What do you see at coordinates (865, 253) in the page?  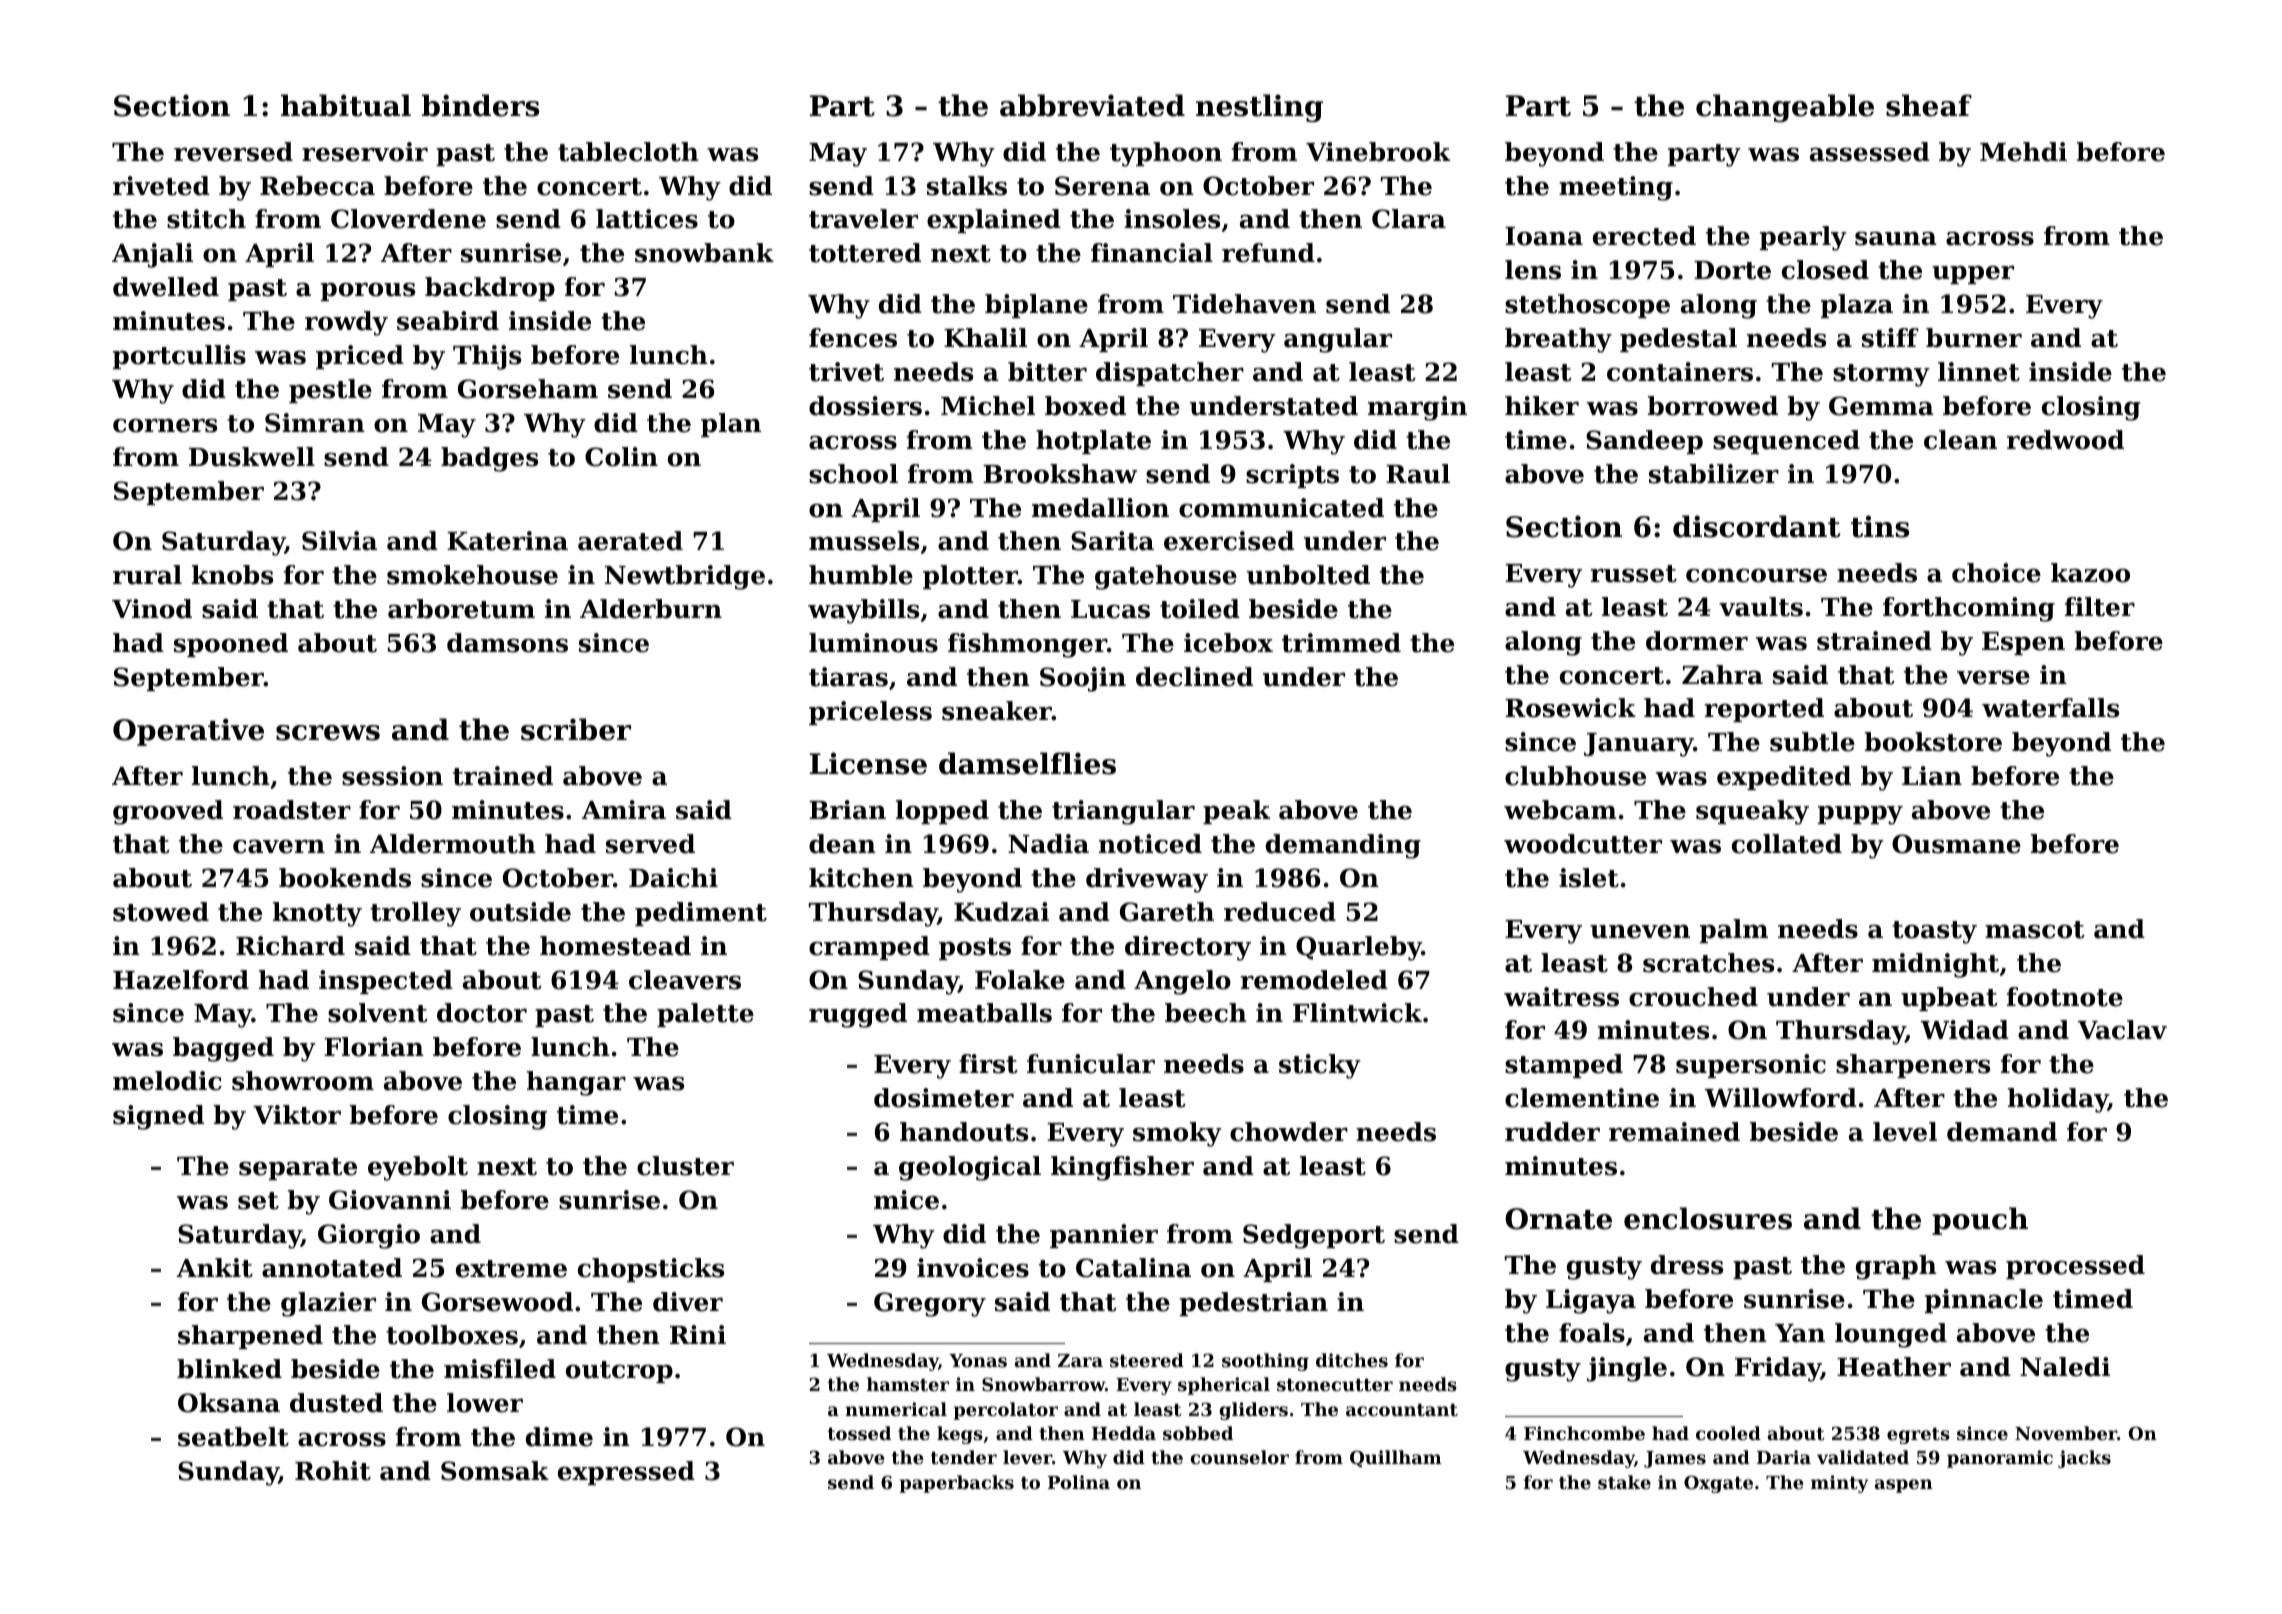 I see `tottered` at bounding box center [865, 253].
